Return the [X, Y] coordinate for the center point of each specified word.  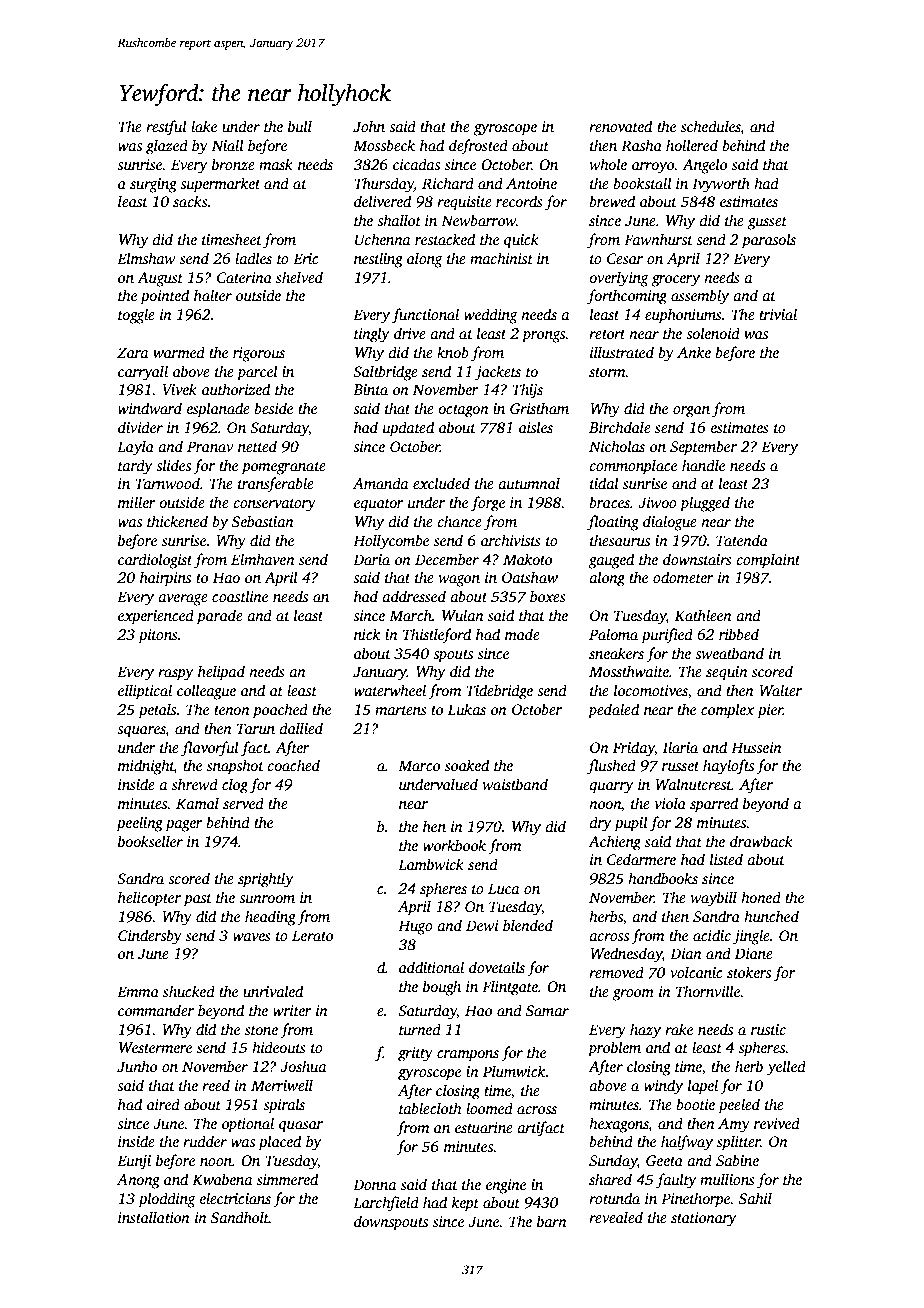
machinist [501, 258]
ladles [253, 258]
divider [140, 427]
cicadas [416, 164]
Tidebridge [499, 692]
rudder [205, 1141]
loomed [489, 1108]
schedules [711, 127]
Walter [780, 690]
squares [141, 732]
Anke [694, 352]
